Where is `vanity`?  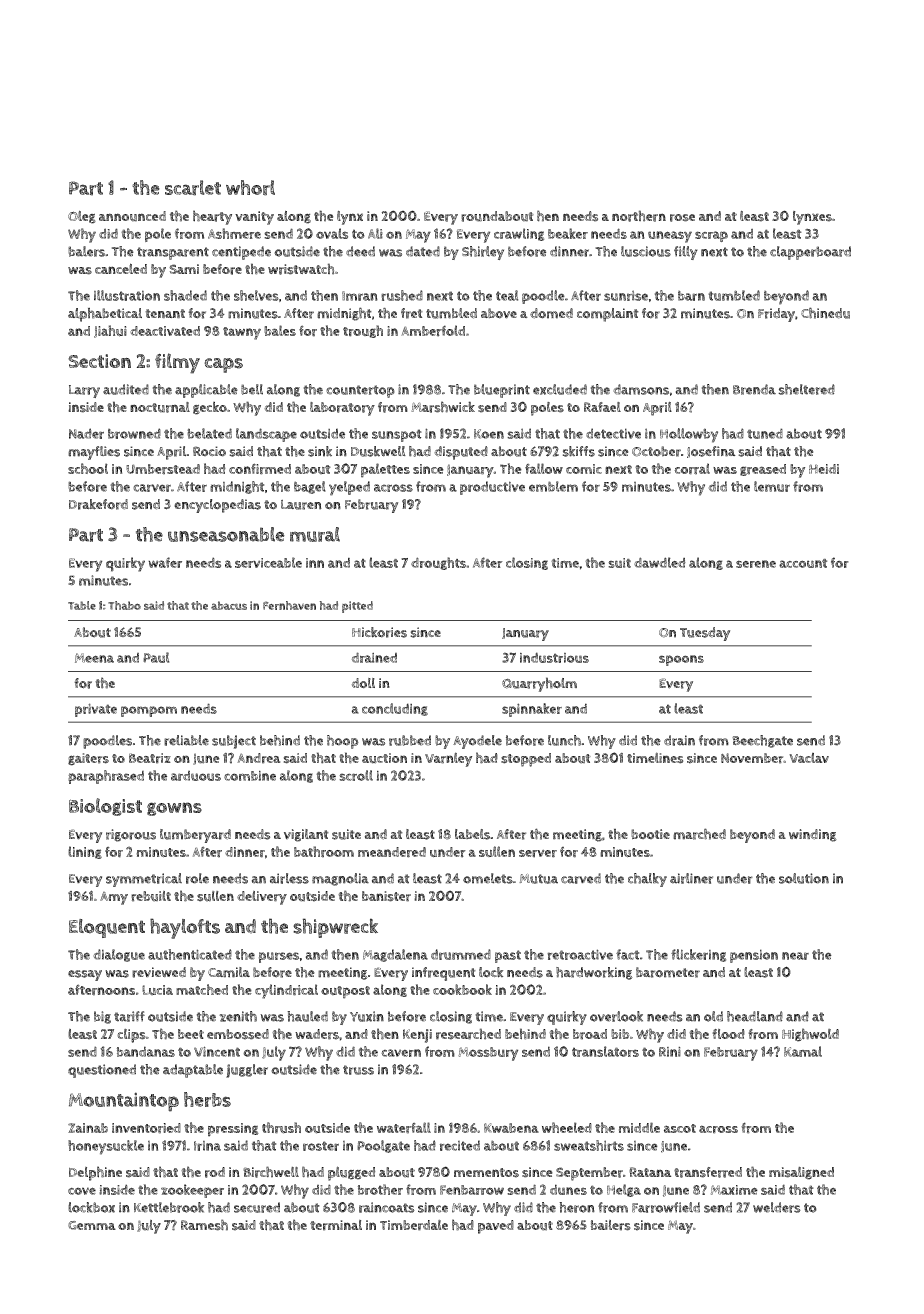
vanity is located at coordinates (254, 218).
